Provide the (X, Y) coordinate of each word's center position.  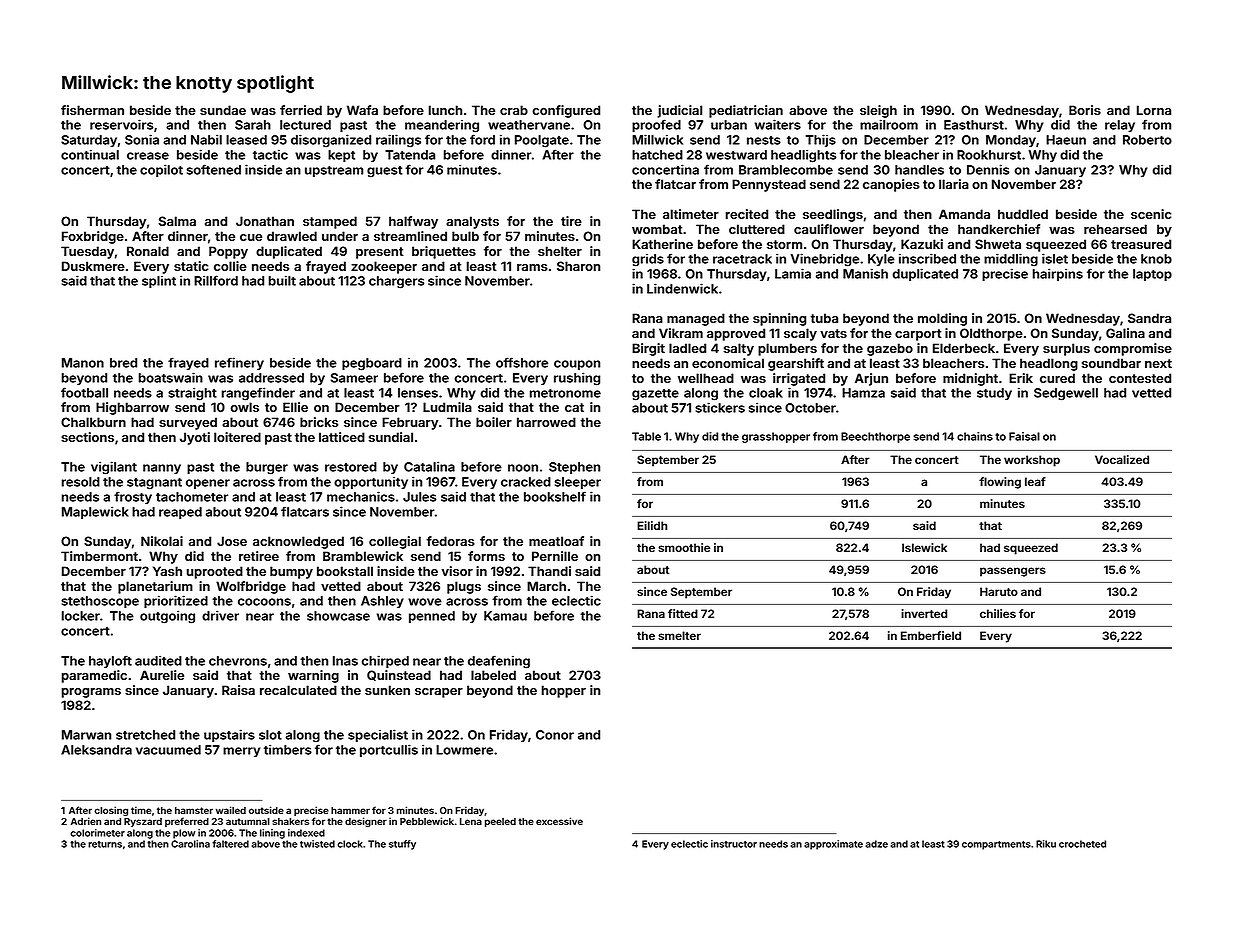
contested (1140, 378)
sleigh (878, 111)
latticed (342, 437)
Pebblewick (427, 821)
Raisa (238, 690)
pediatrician (746, 111)
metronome (565, 393)
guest (384, 172)
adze (876, 844)
